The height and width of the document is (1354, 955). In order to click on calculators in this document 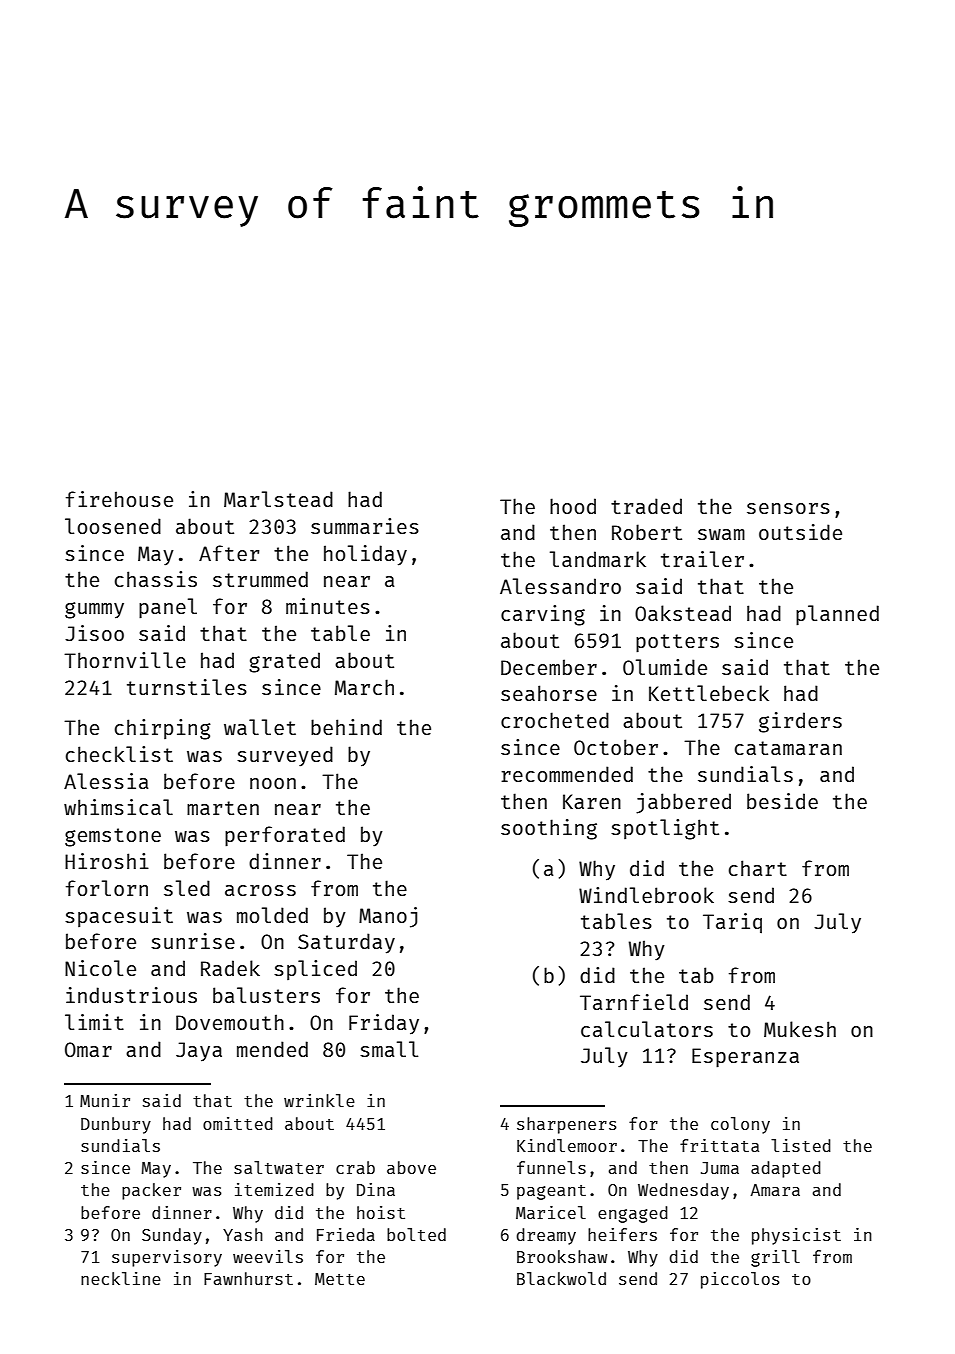, I will do `click(647, 1029)`.
